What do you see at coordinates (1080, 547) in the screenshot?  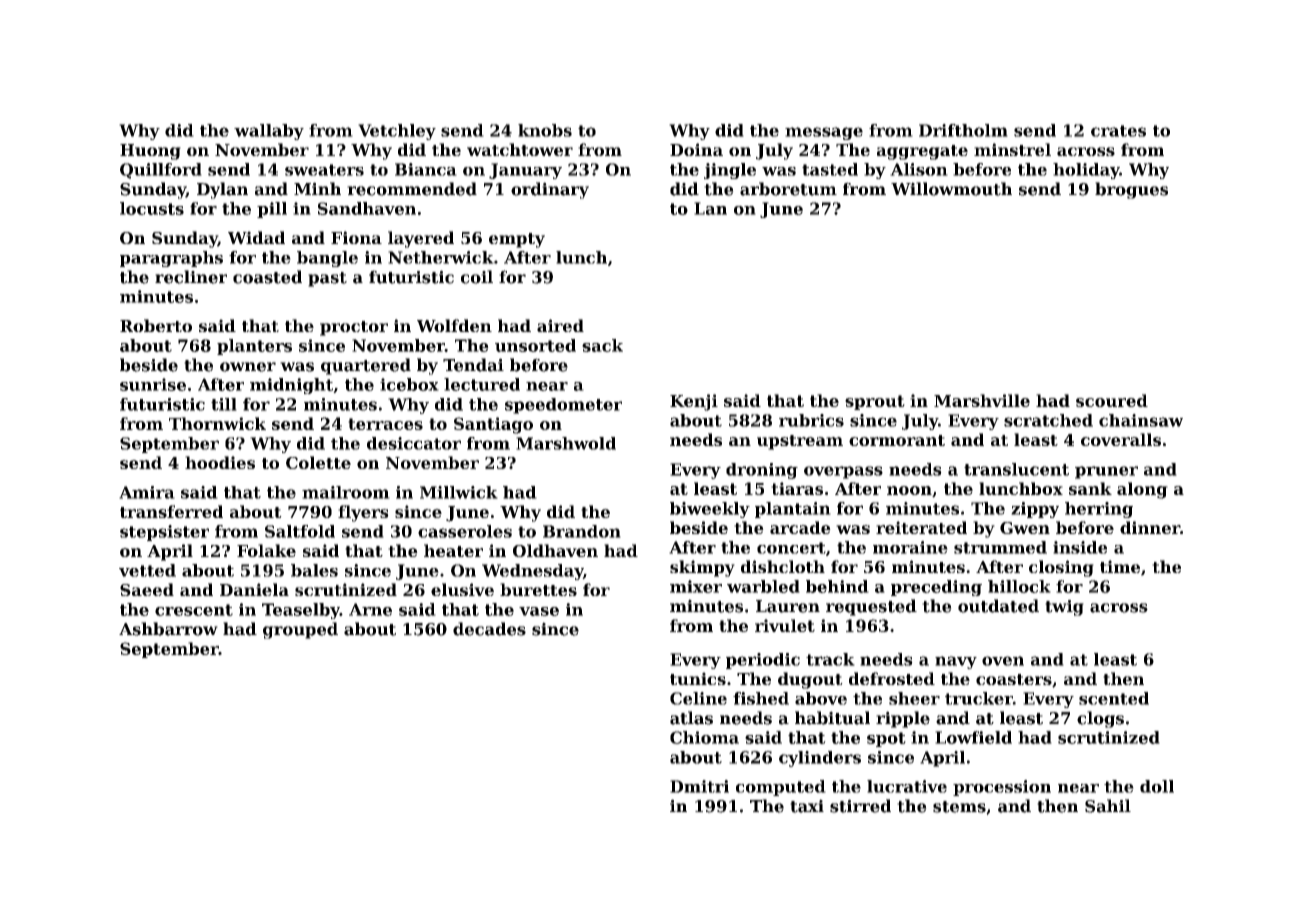 I see `inside` at bounding box center [1080, 547].
